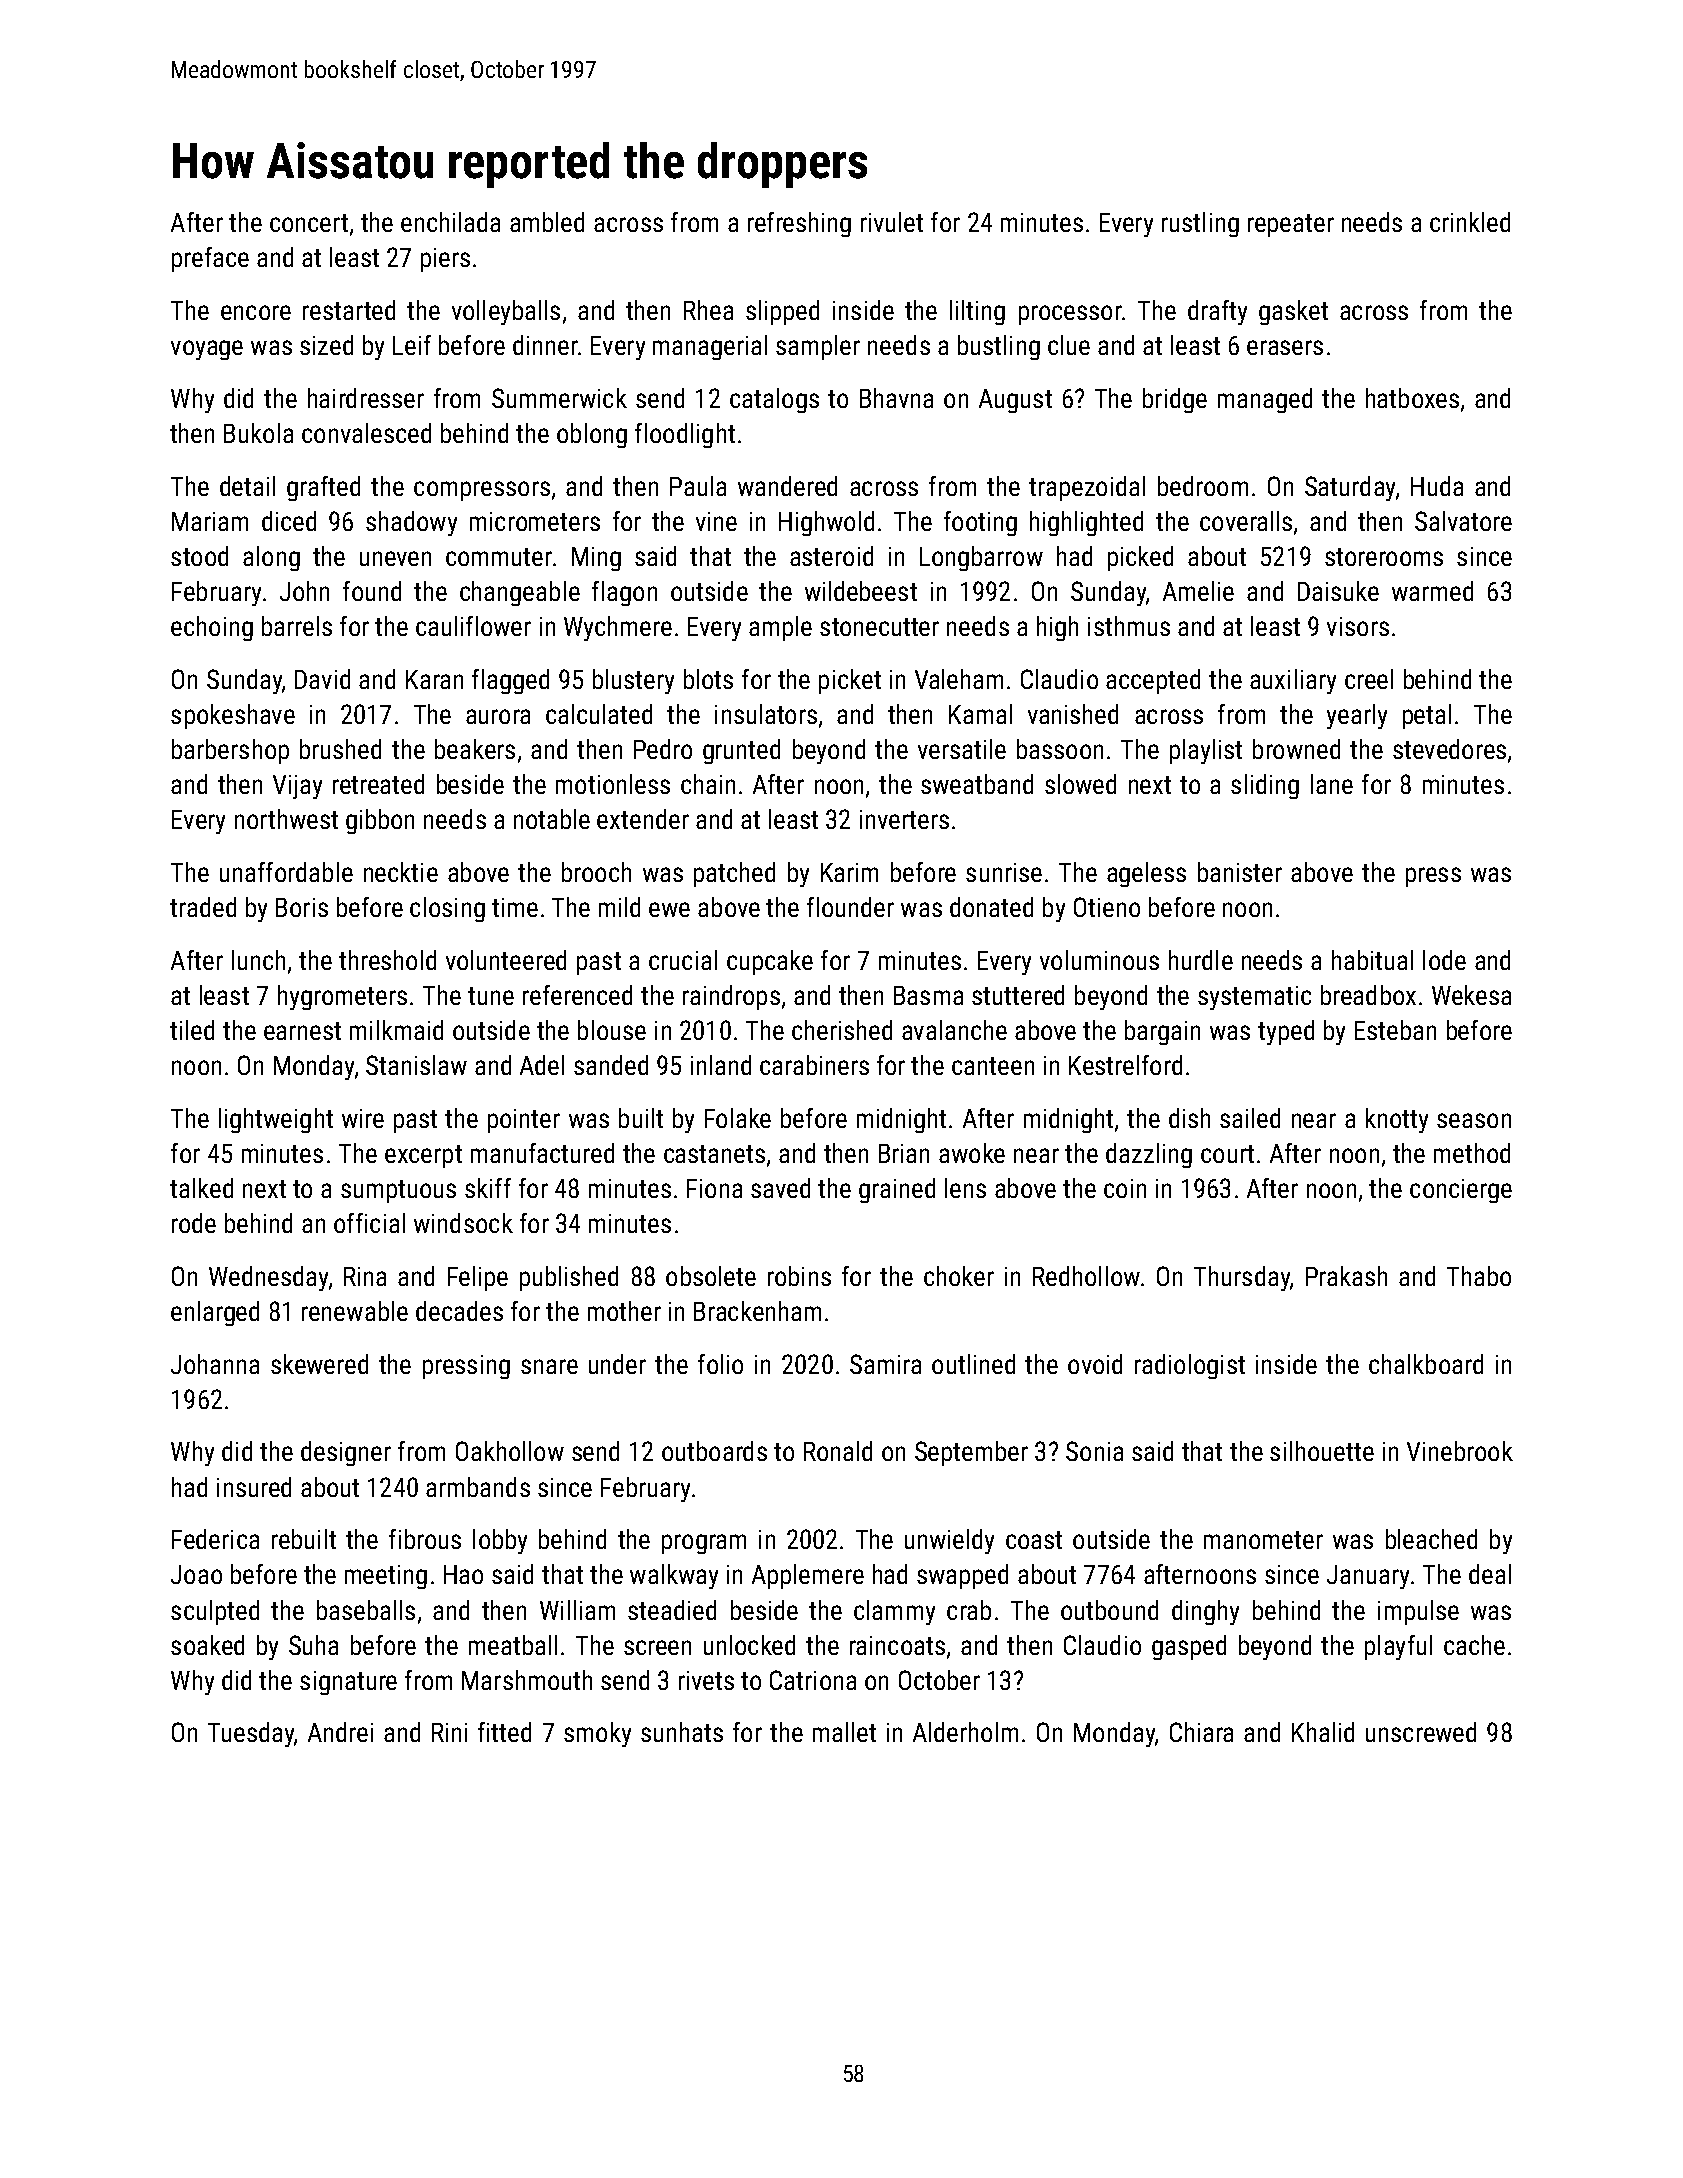  What do you see at coordinates (445, 260) in the image?
I see `piers` at bounding box center [445, 260].
